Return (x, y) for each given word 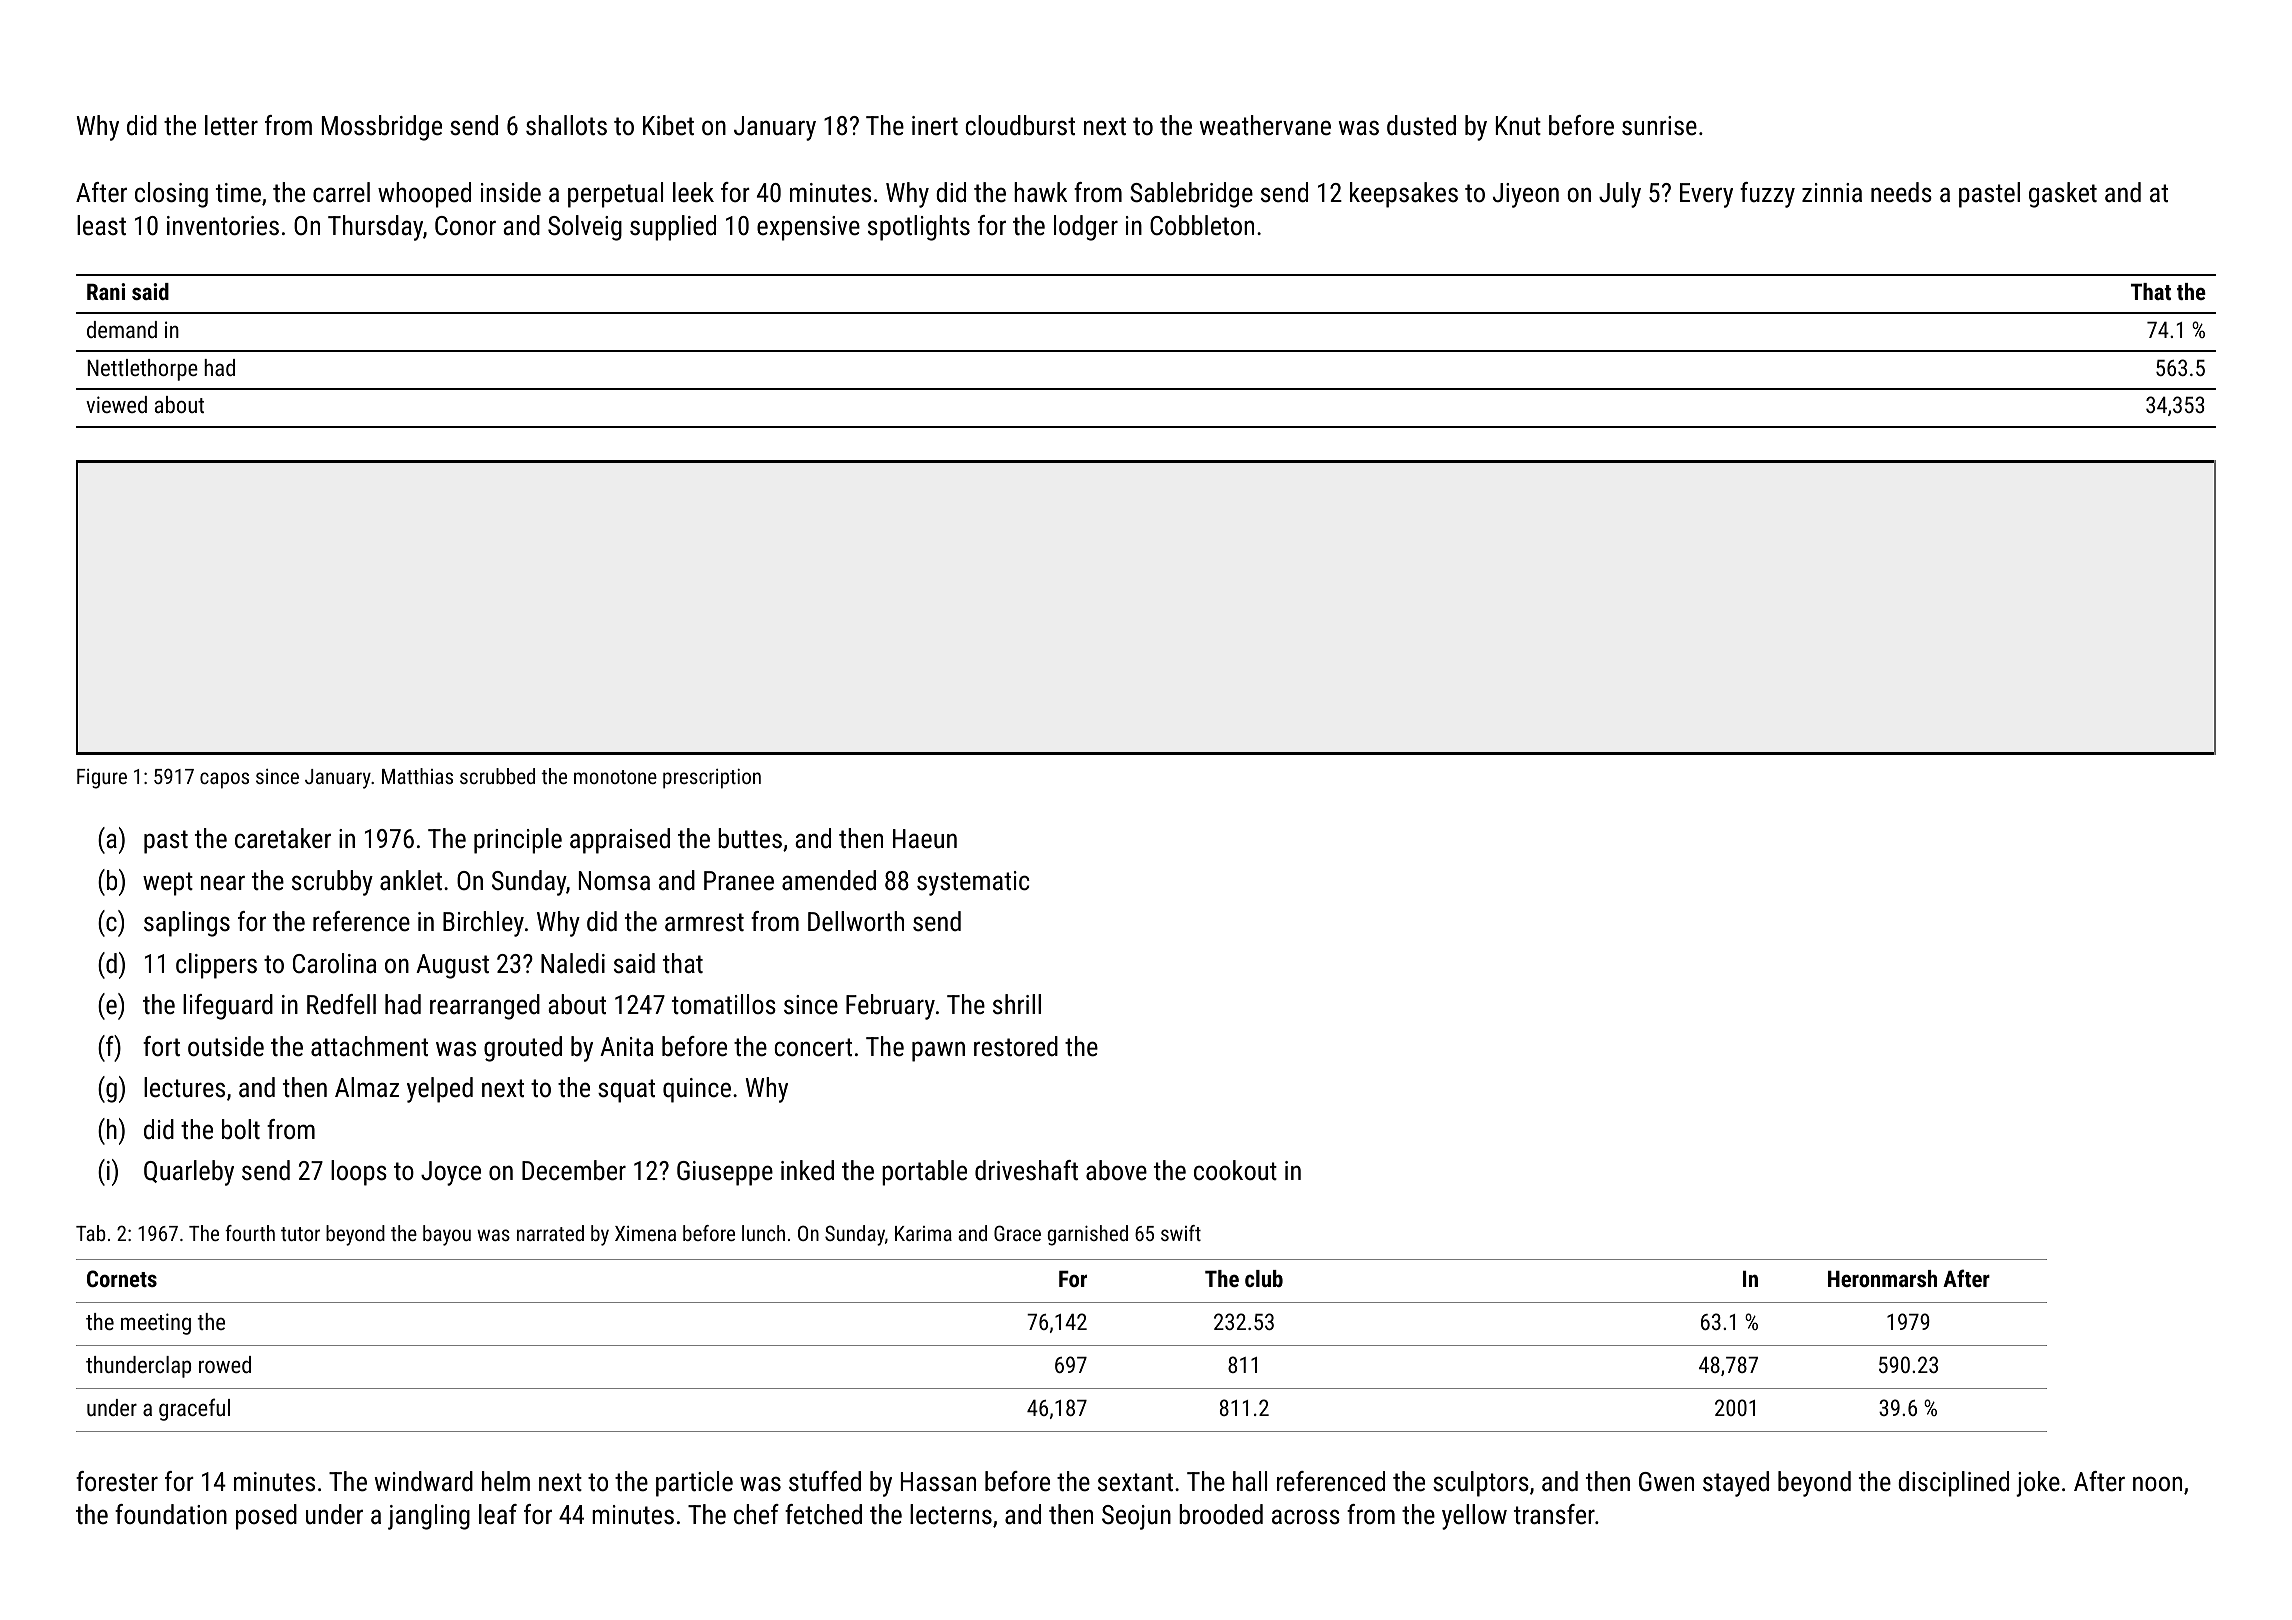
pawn (938, 1051)
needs (1901, 192)
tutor (300, 1234)
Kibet (668, 125)
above (1116, 1170)
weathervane (1265, 125)
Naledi (573, 963)
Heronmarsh (1882, 1278)
